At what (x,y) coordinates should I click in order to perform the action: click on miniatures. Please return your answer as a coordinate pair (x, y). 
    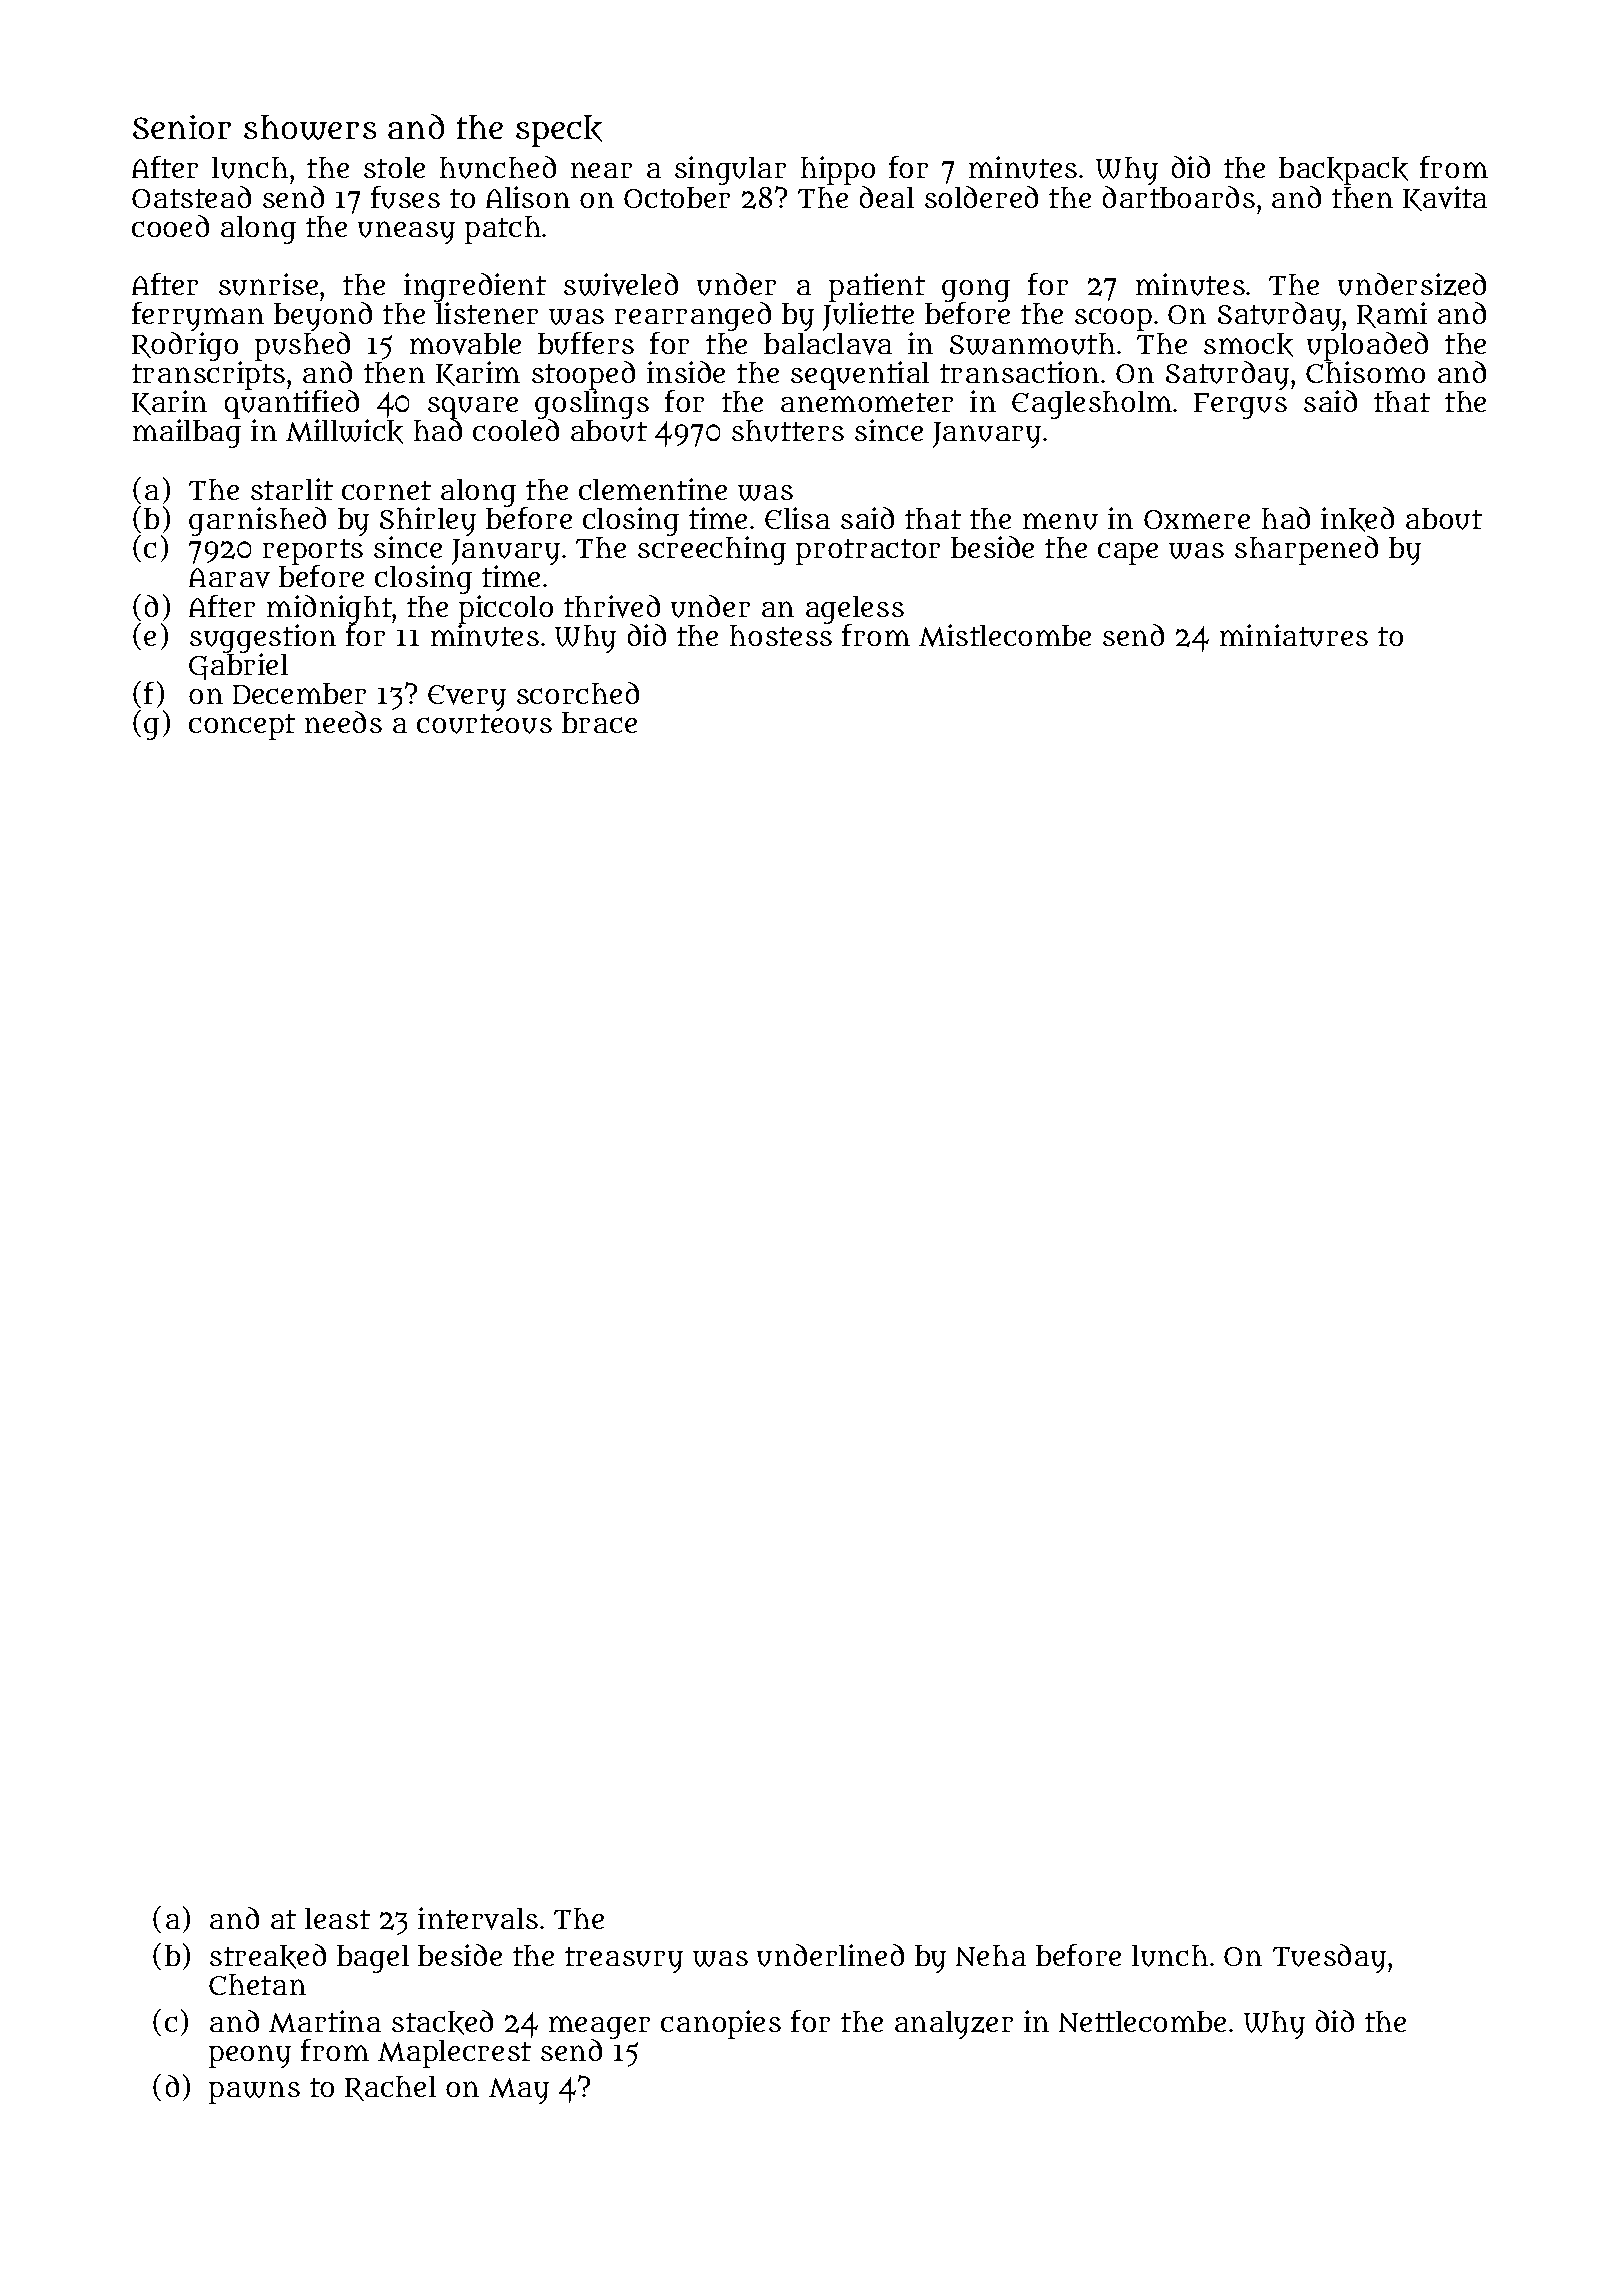
    Looking at the image, I should click on (1294, 635).
